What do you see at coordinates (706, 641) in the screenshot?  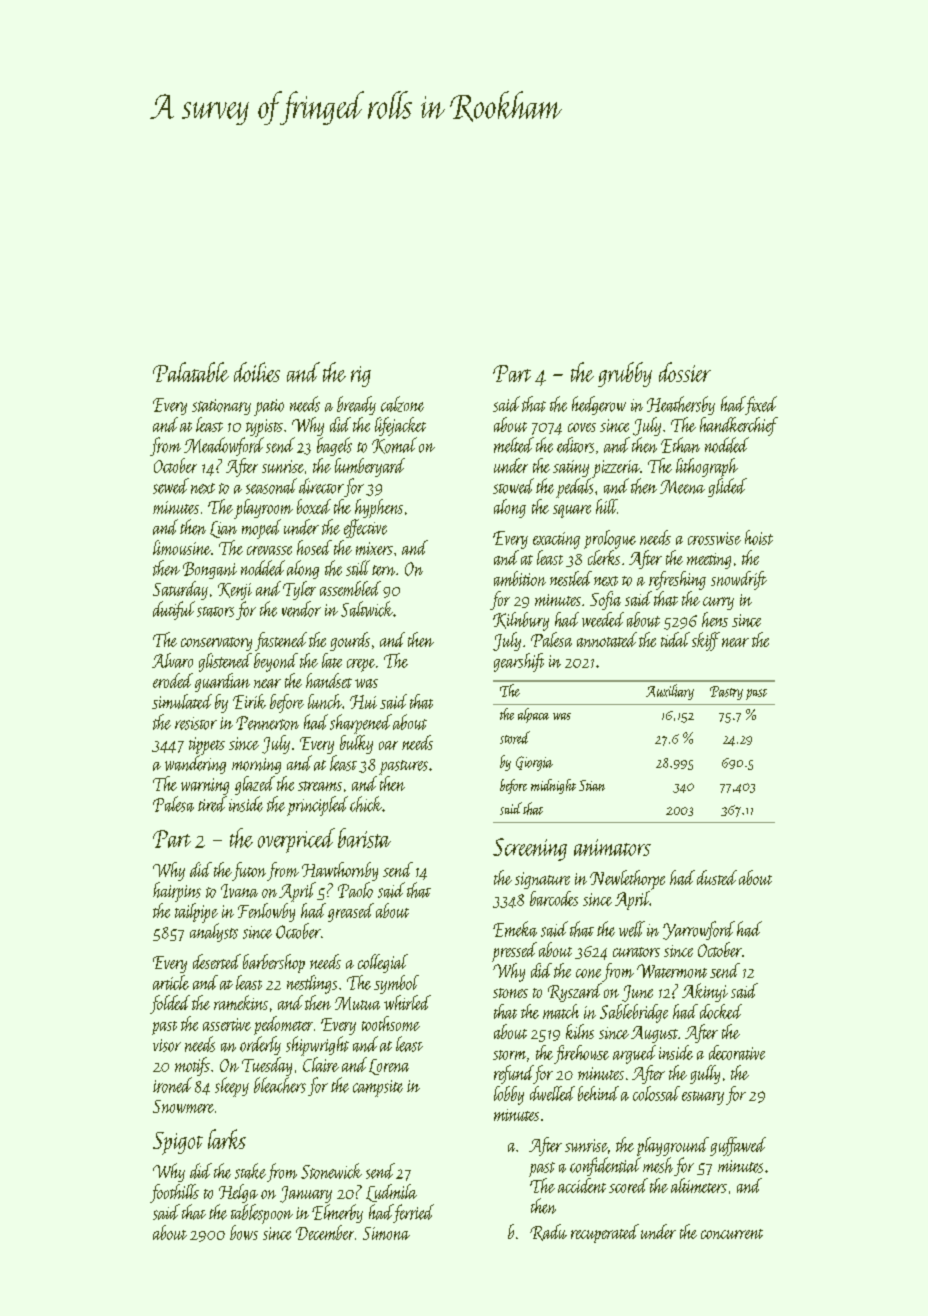 I see `skiff` at bounding box center [706, 641].
